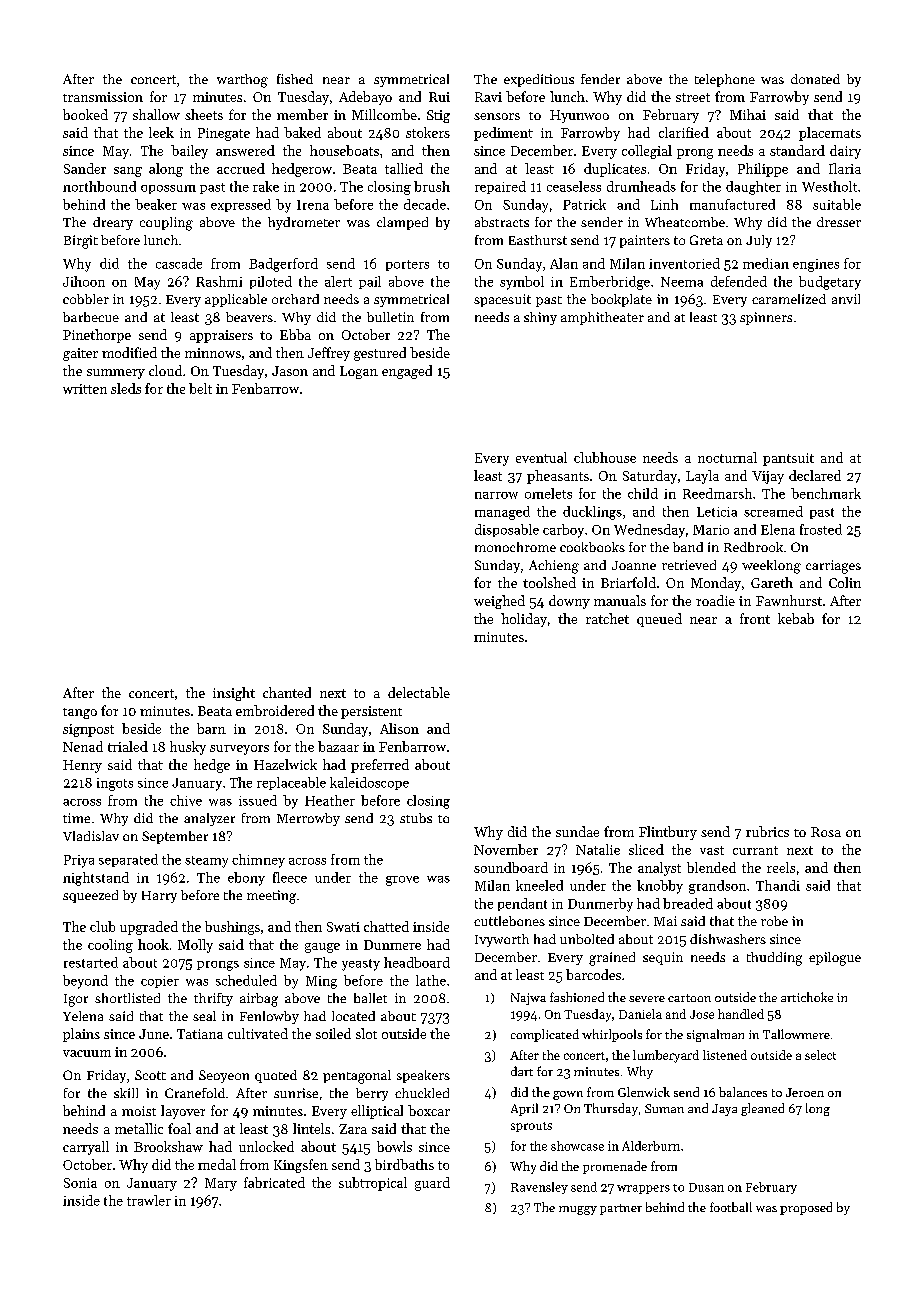  Describe the element at coordinates (168, 1146) in the document. I see `Brookshaw` at that location.
